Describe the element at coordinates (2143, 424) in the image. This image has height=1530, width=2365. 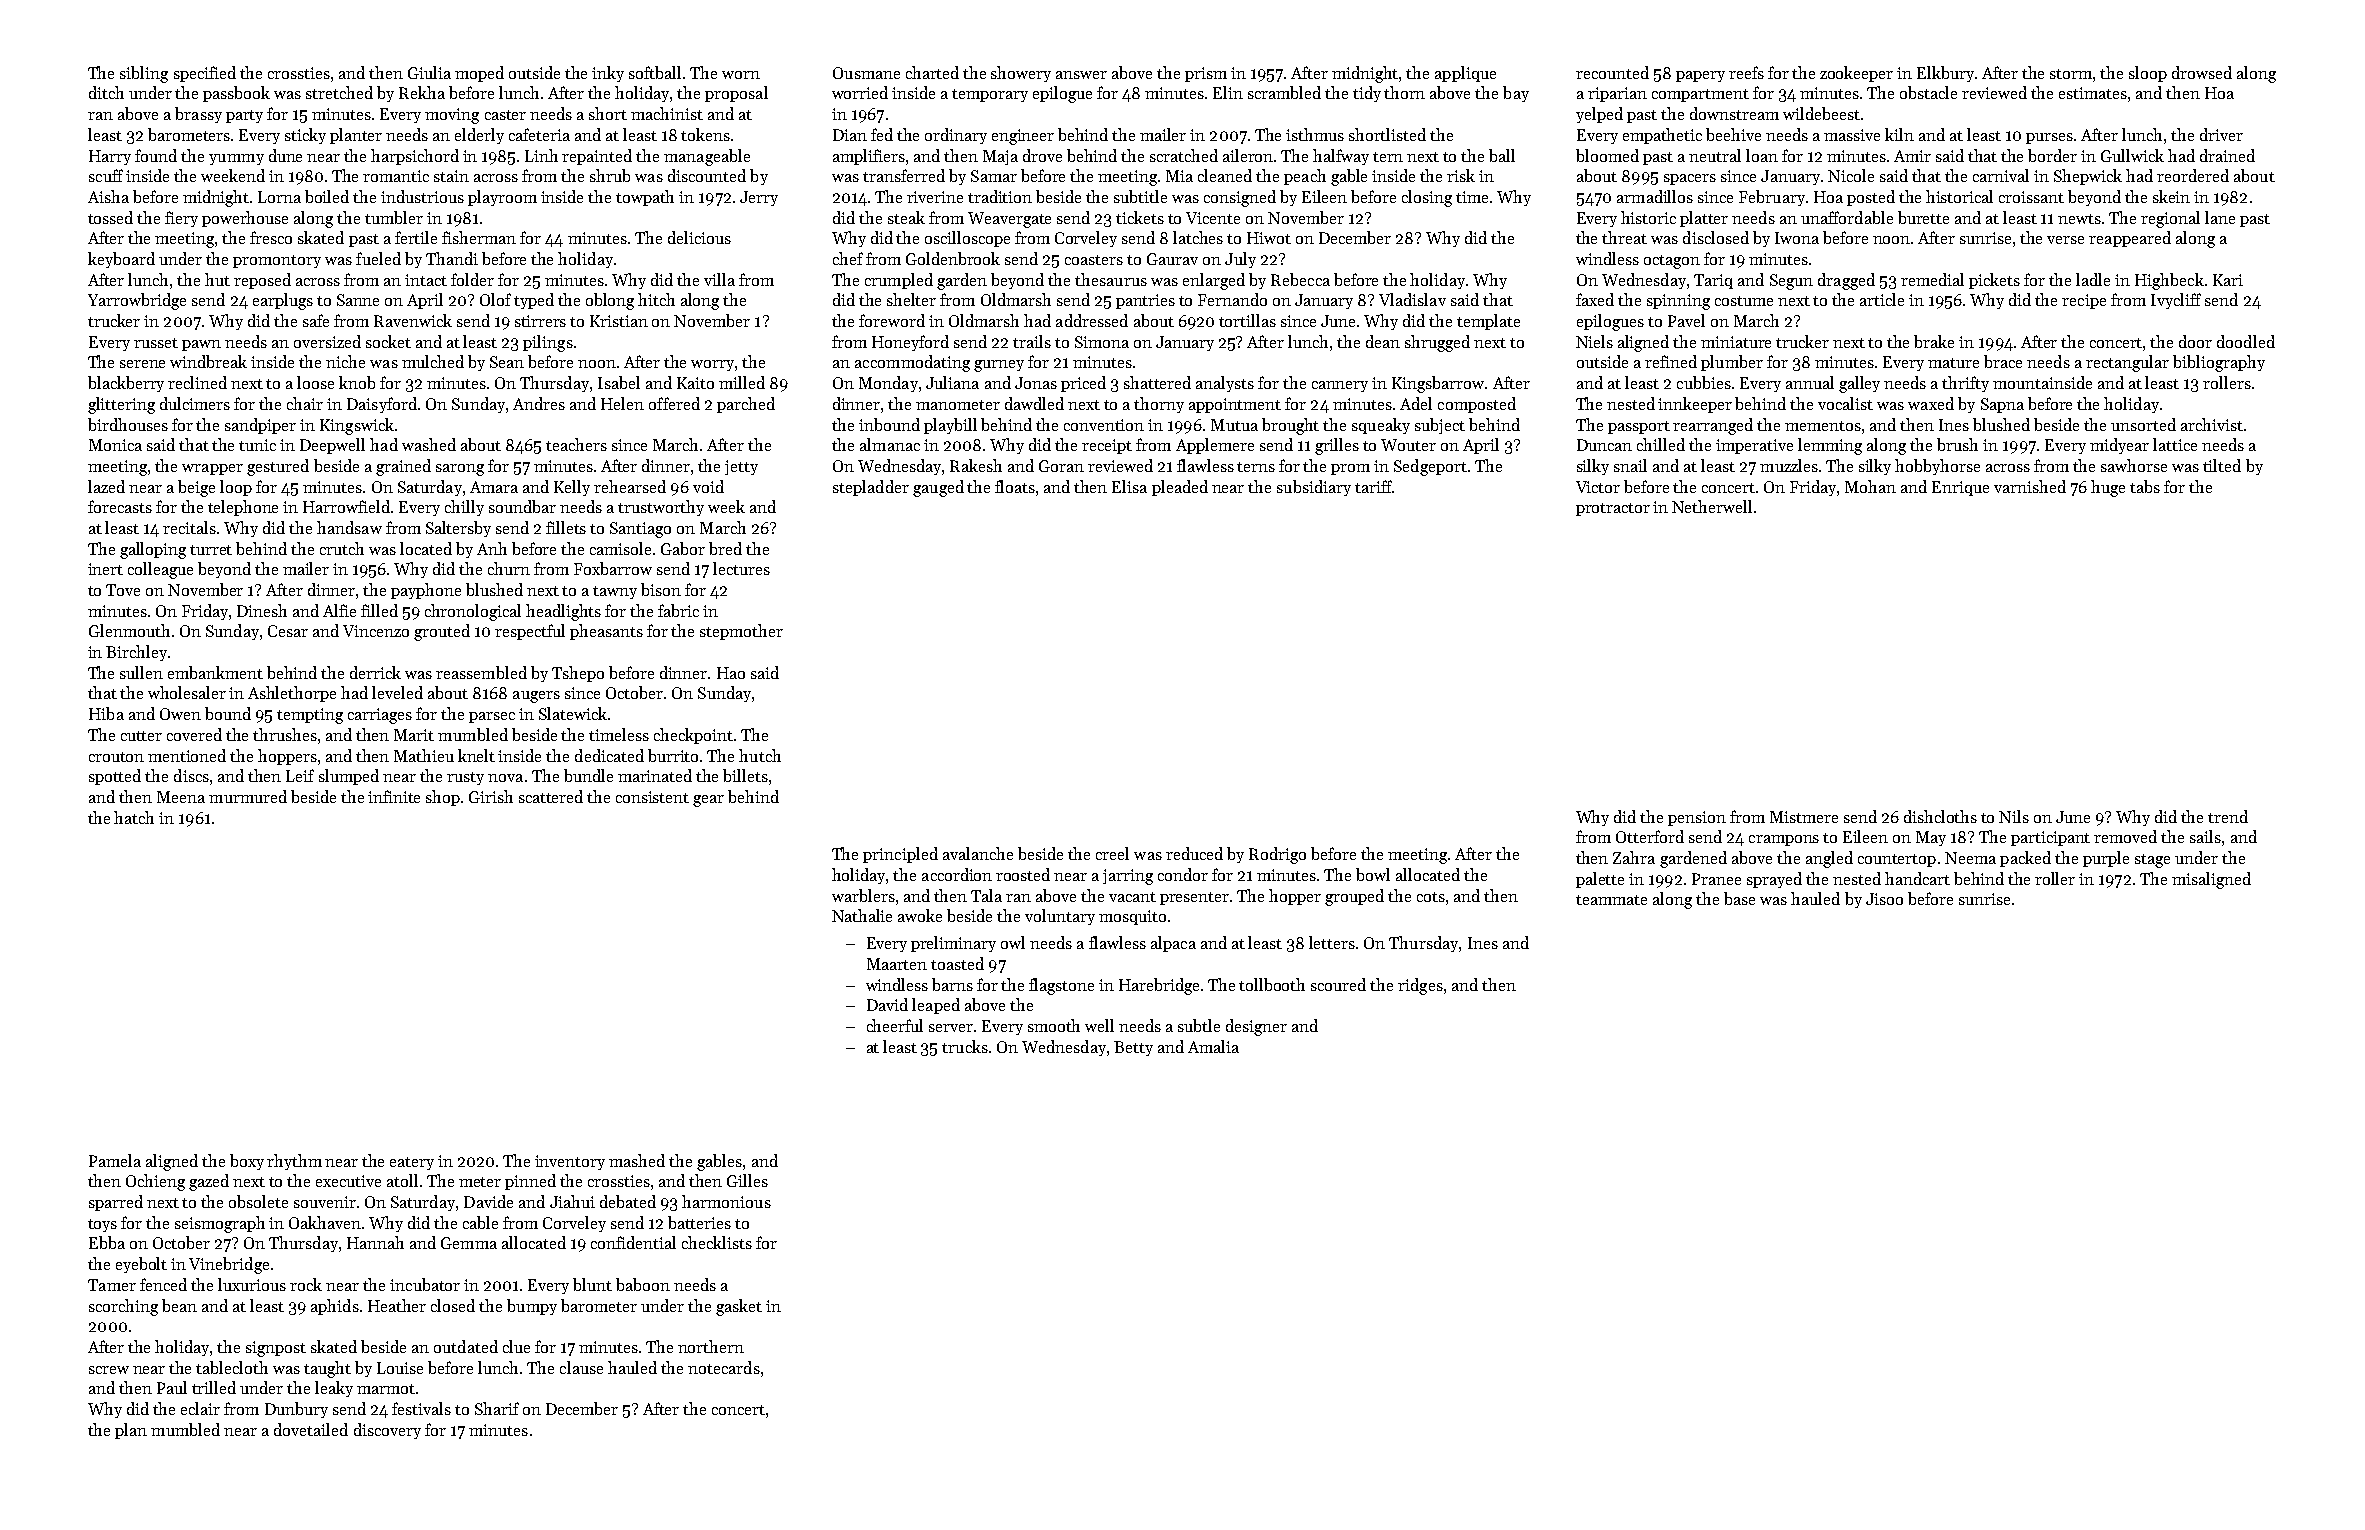
I see `unsorted` at that location.
